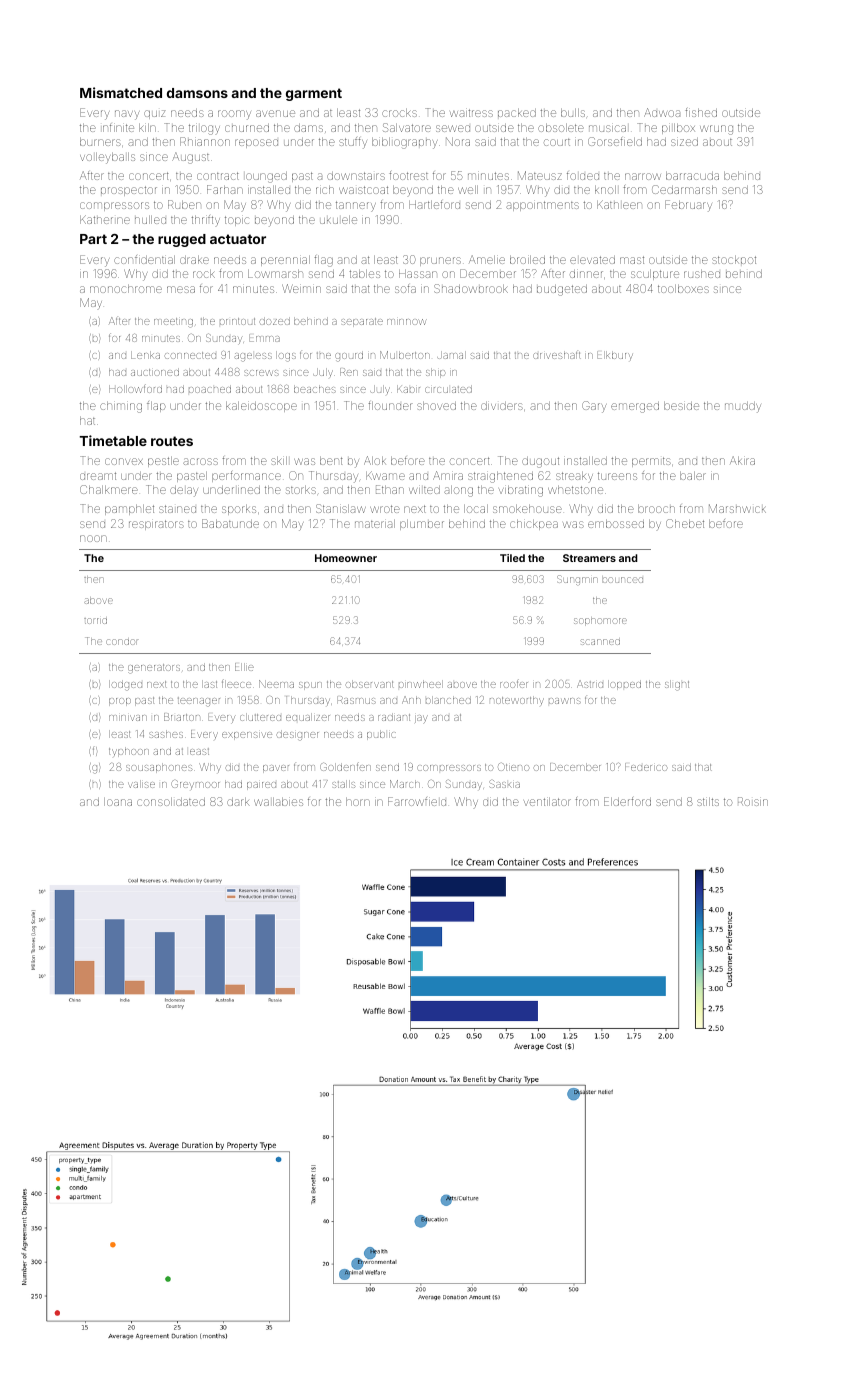 The width and height of the screenshot is (849, 1400). What do you see at coordinates (121, 92) in the screenshot?
I see `Mismatched` at bounding box center [121, 92].
